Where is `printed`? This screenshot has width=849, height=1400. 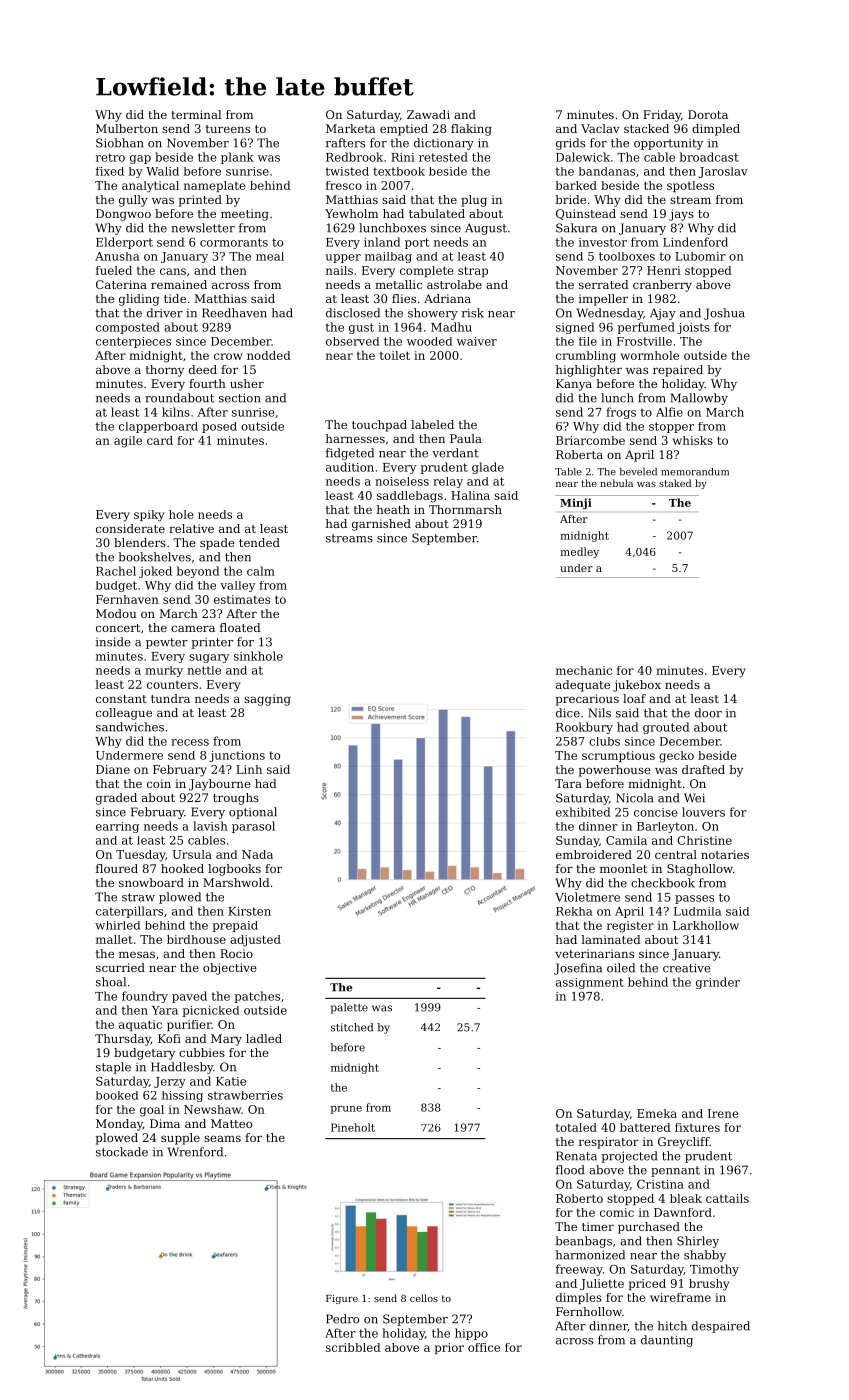
printed is located at coordinates (200, 201).
